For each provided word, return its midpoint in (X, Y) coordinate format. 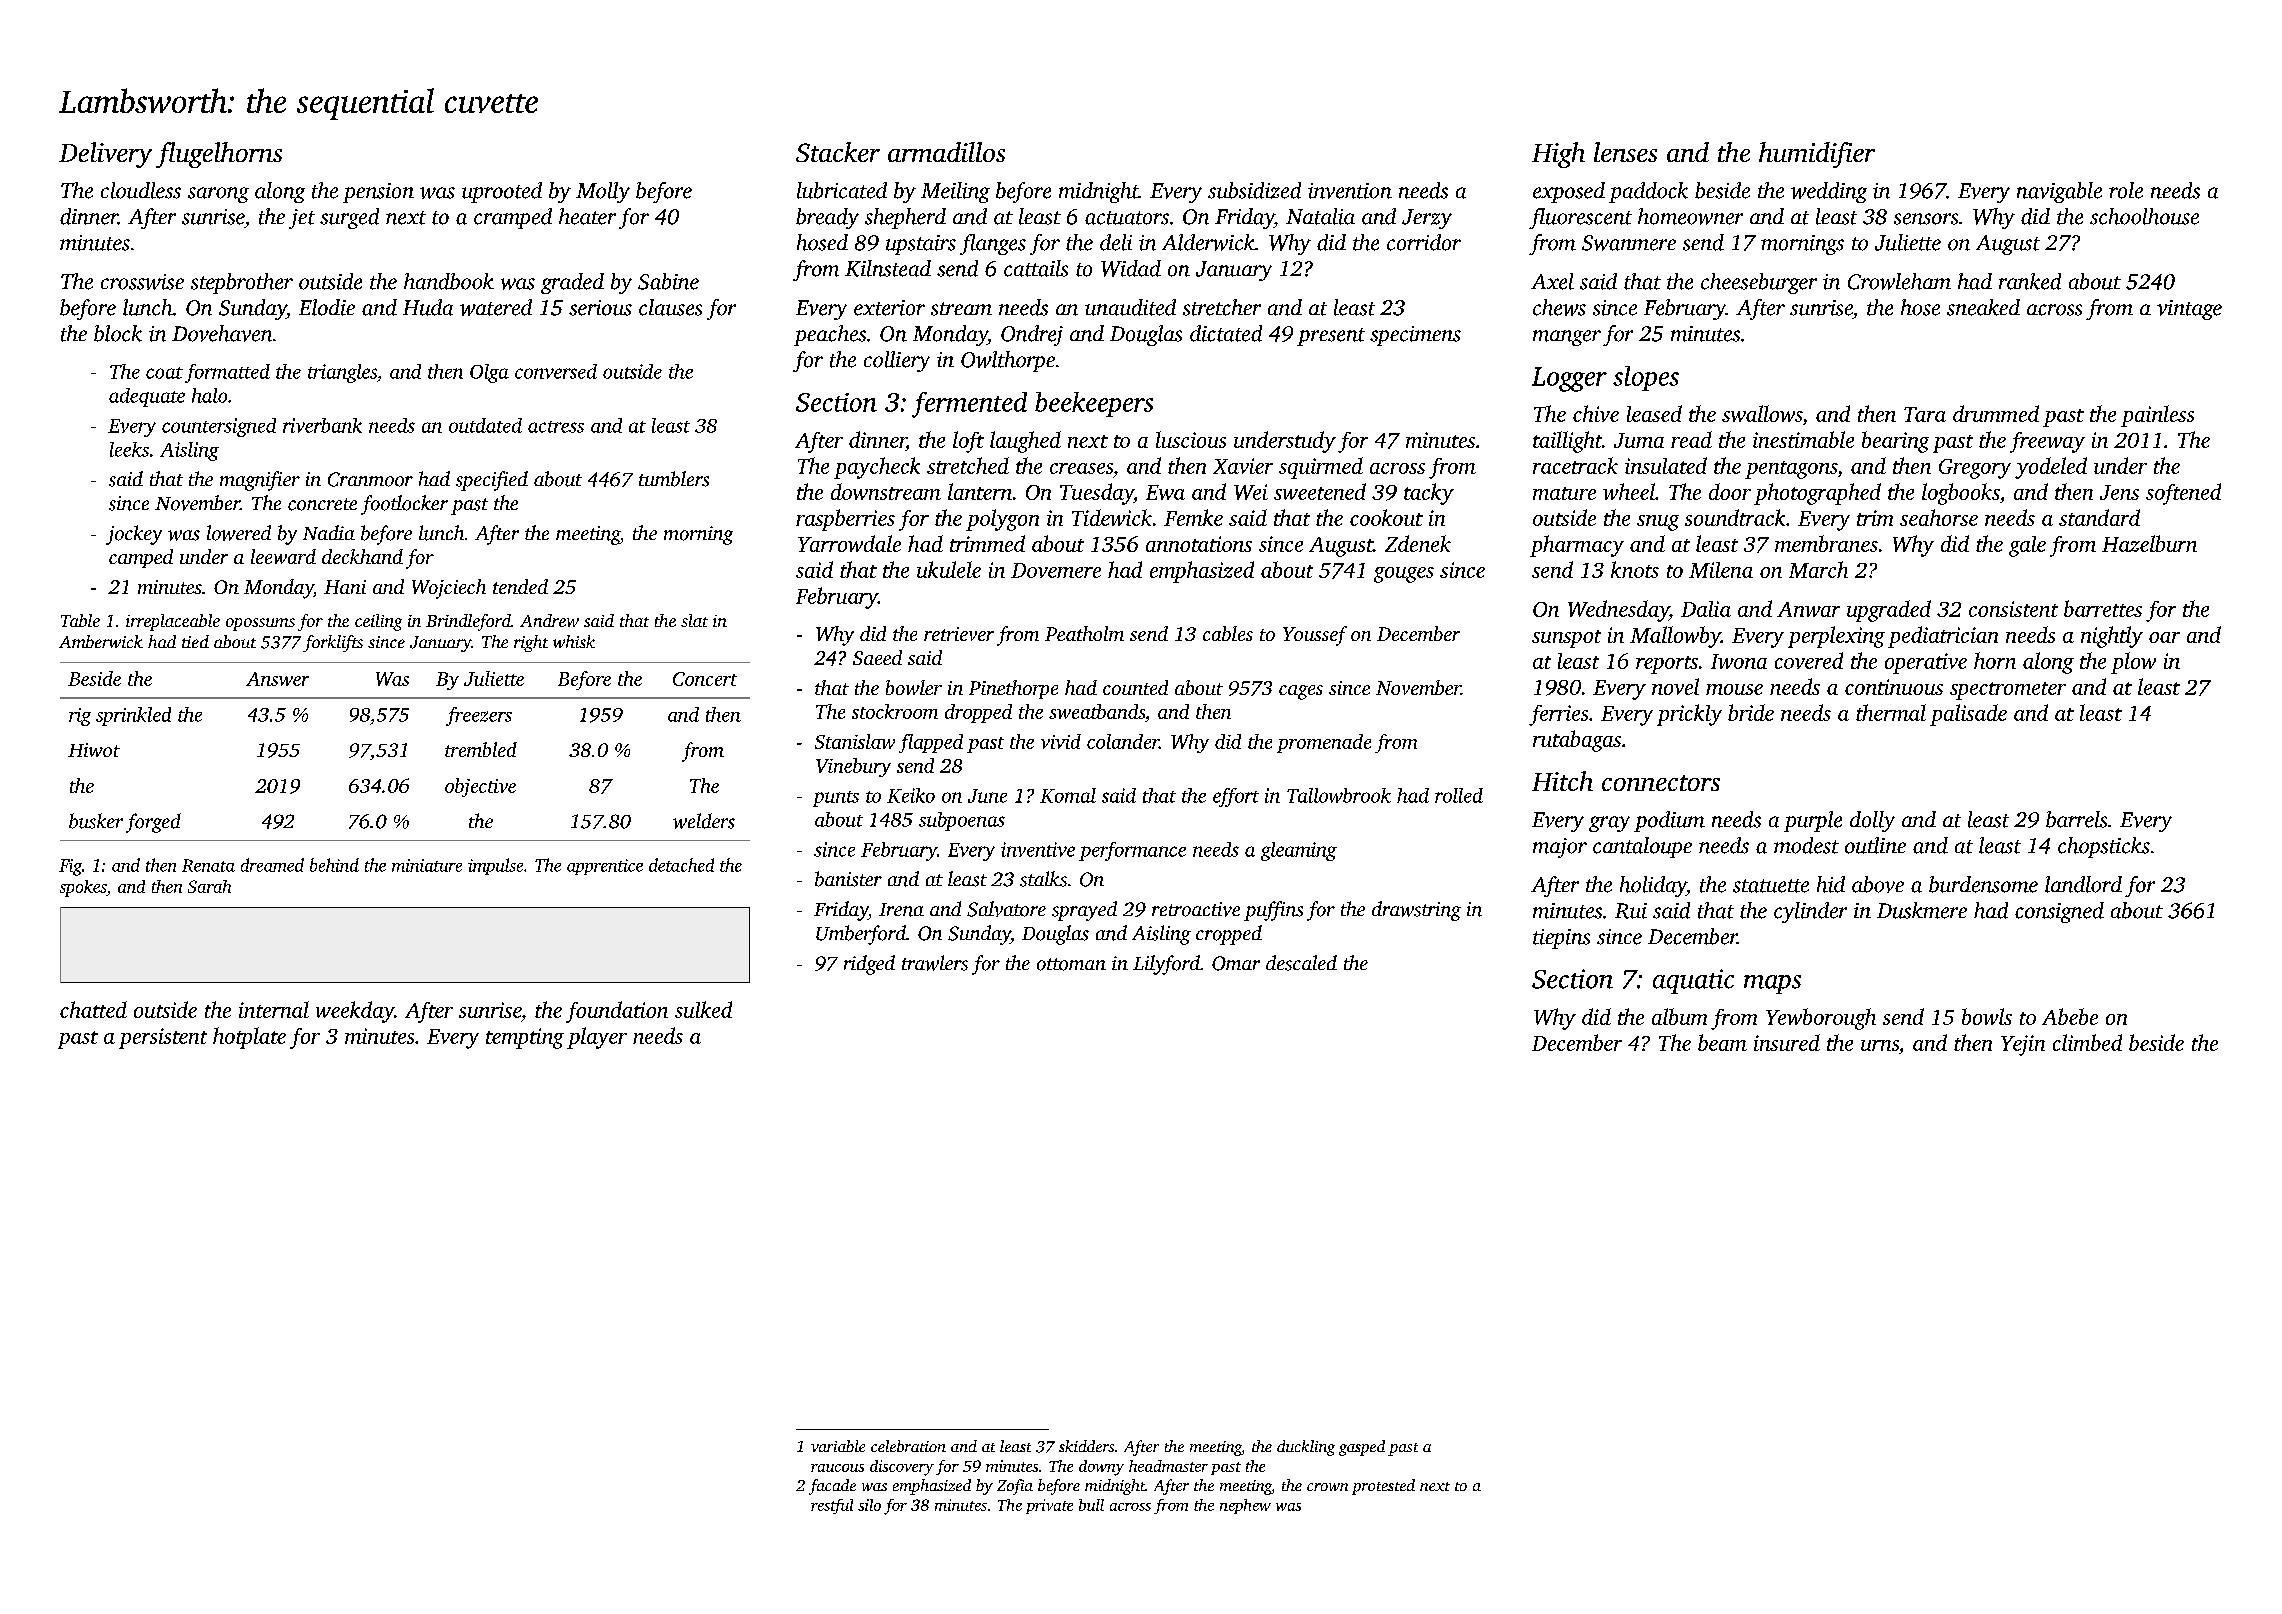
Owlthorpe (1008, 361)
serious (600, 308)
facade (832, 1487)
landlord (2083, 884)
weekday (355, 1012)
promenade (1324, 743)
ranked (2030, 281)
